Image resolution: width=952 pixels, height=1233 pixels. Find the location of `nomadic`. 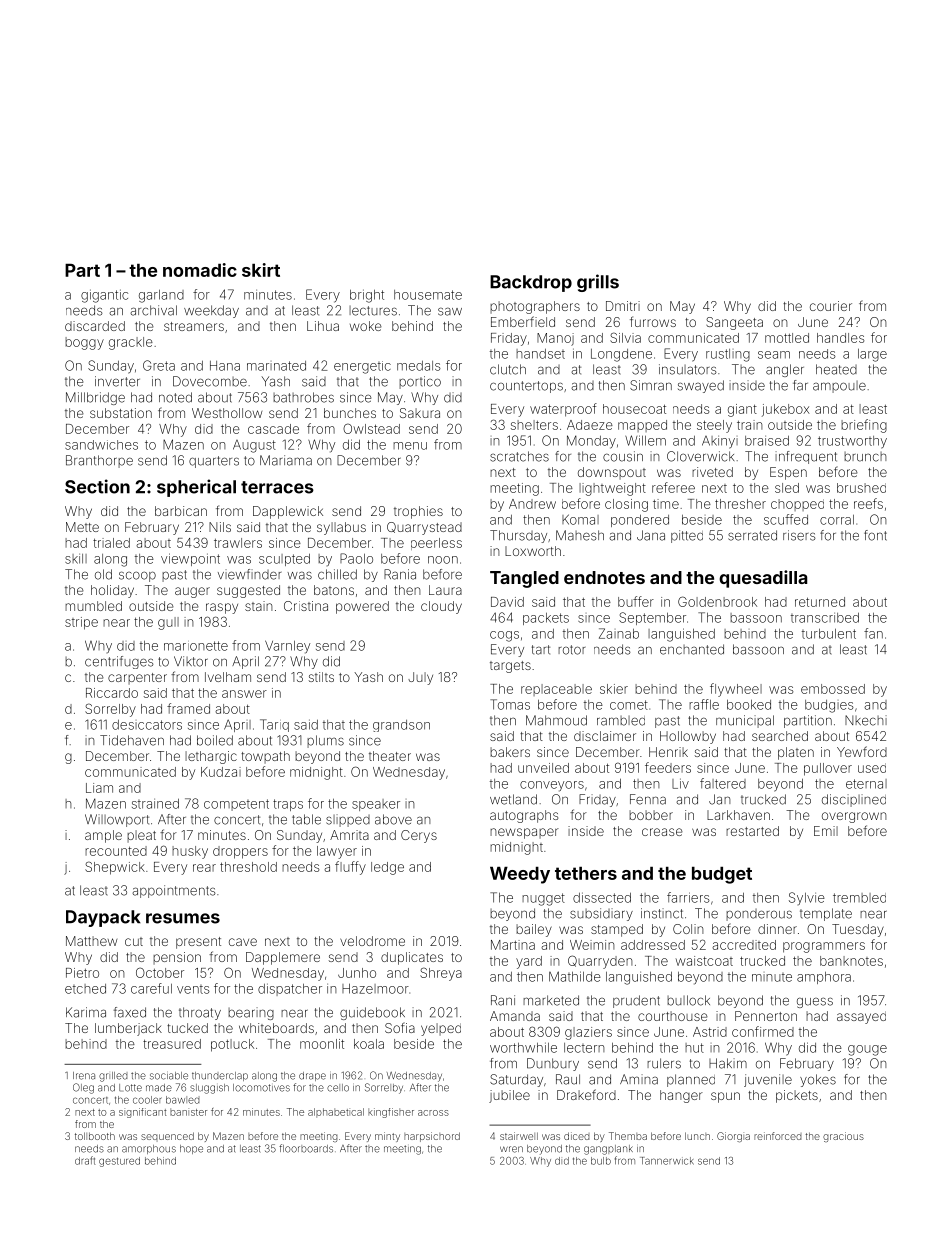

nomadic is located at coordinates (200, 270).
